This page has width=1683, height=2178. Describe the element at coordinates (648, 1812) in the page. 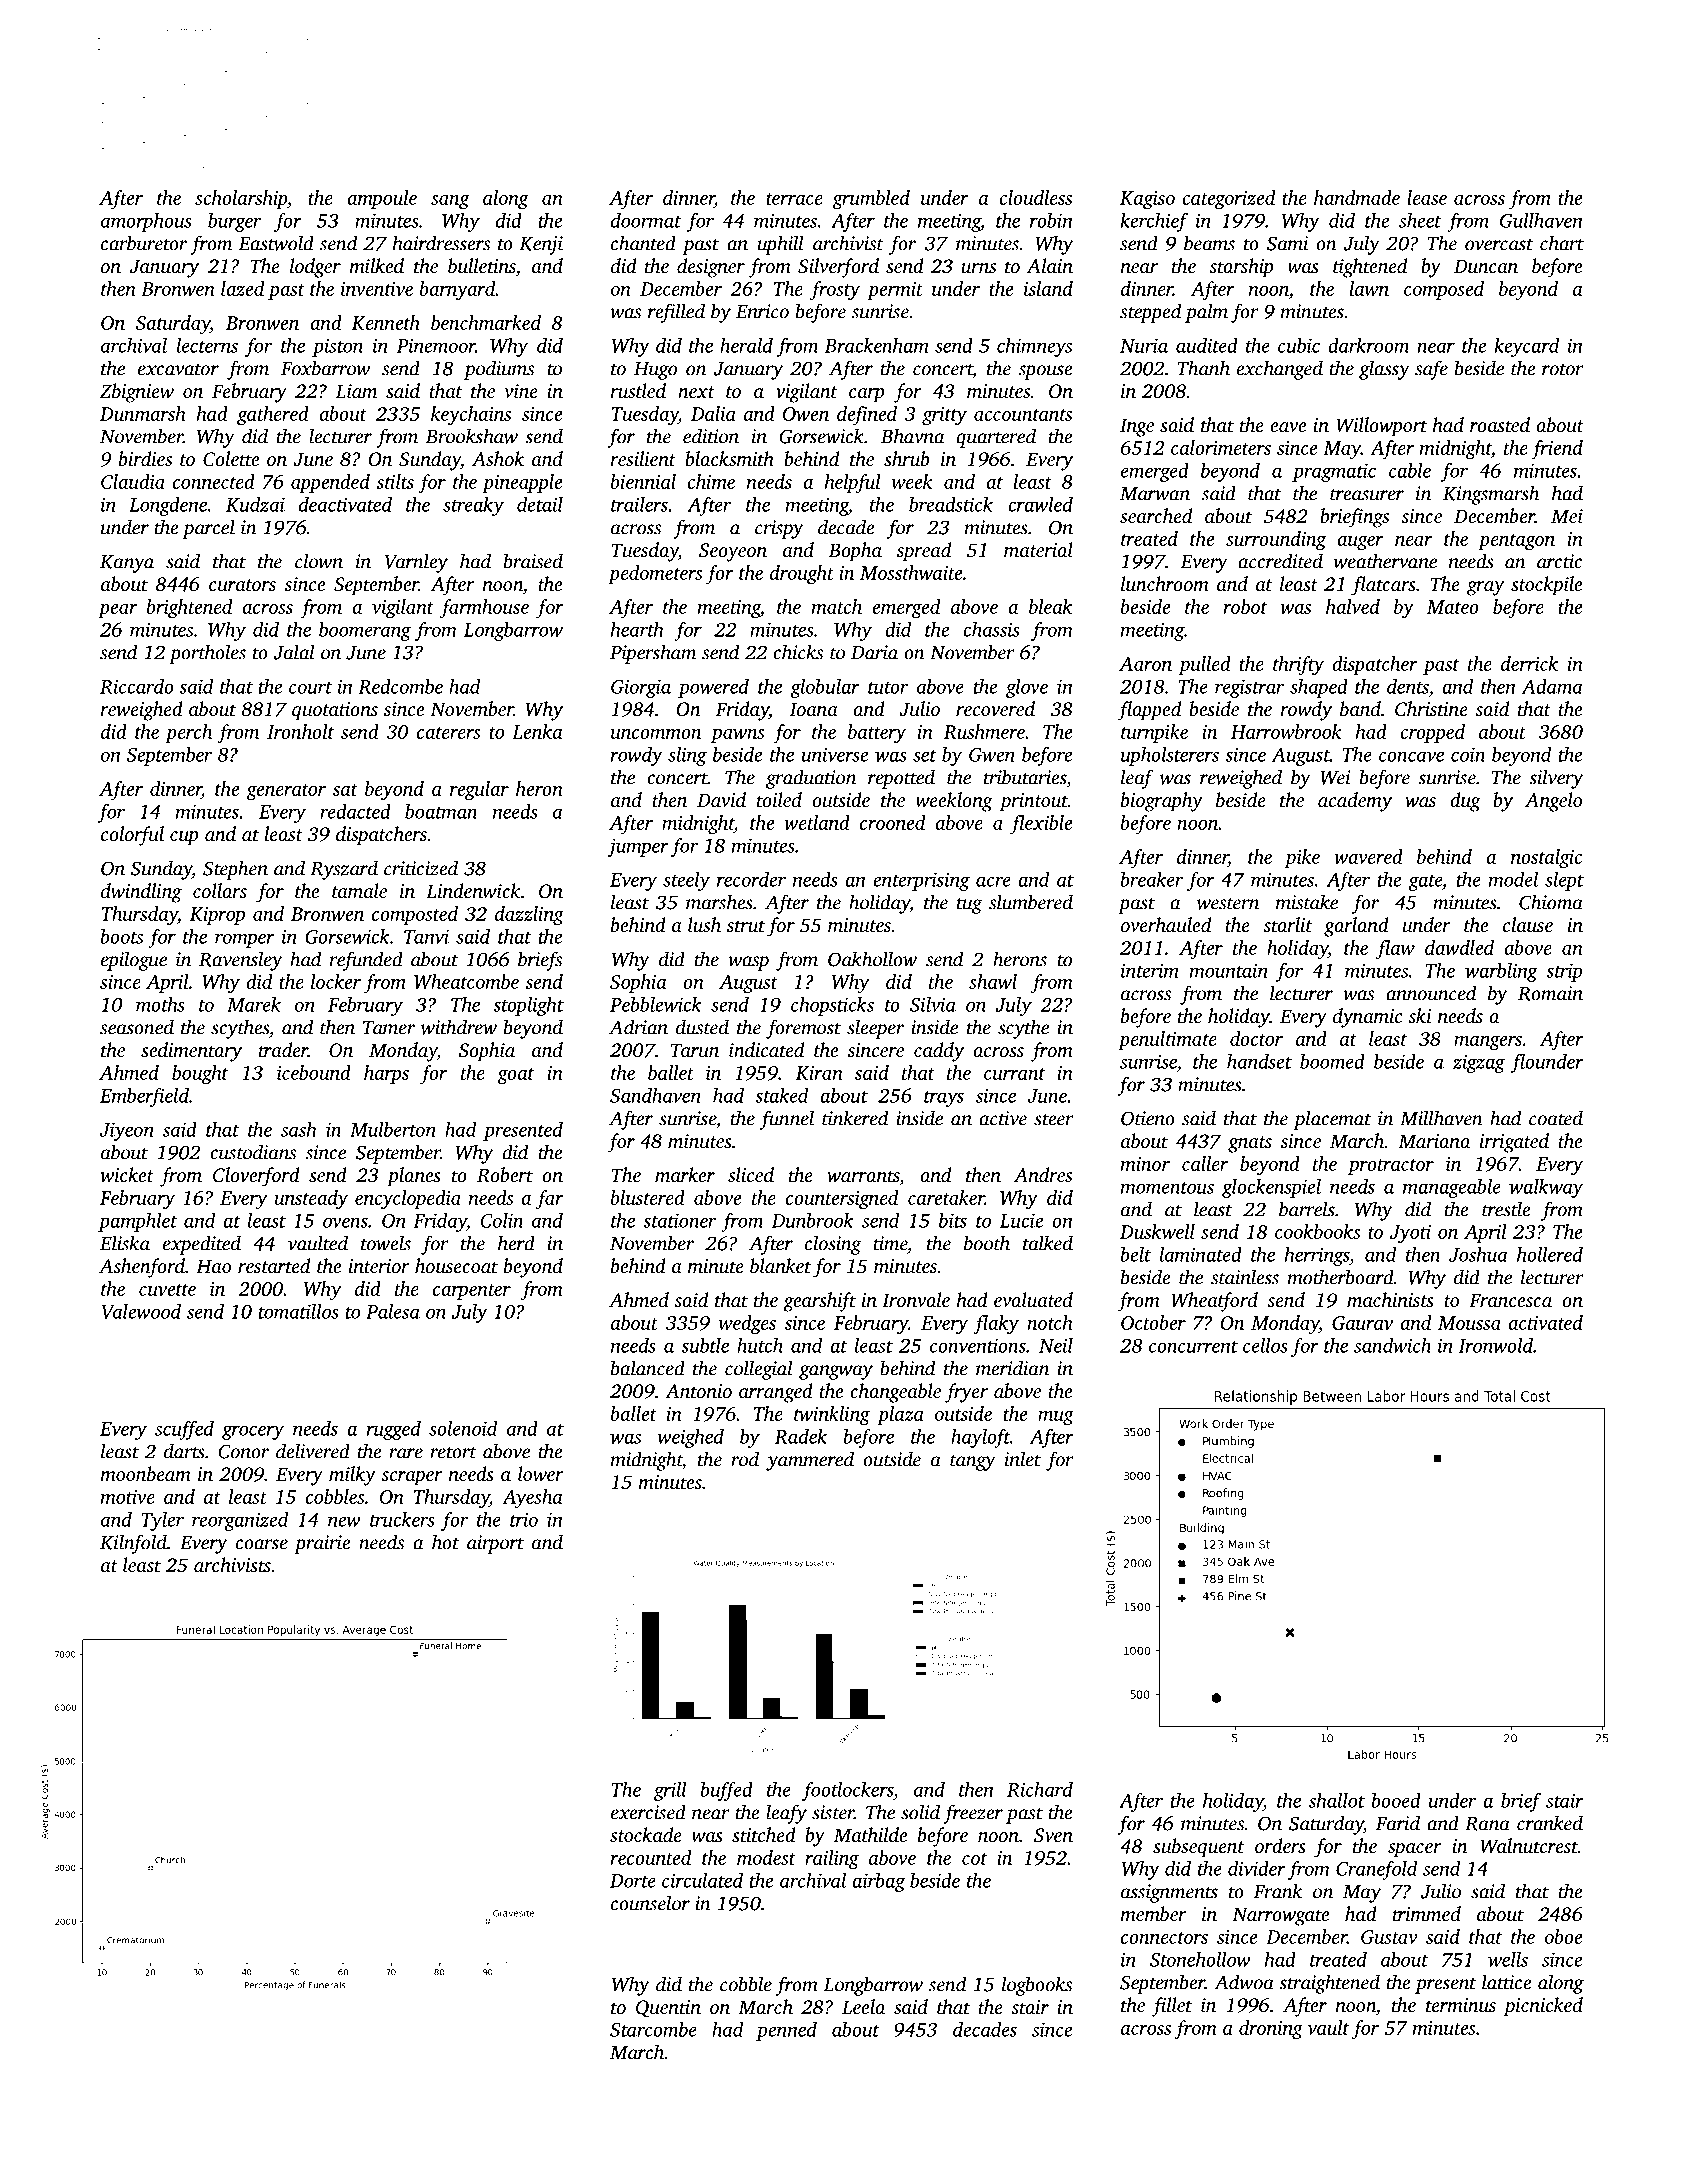

I see `exercised` at that location.
